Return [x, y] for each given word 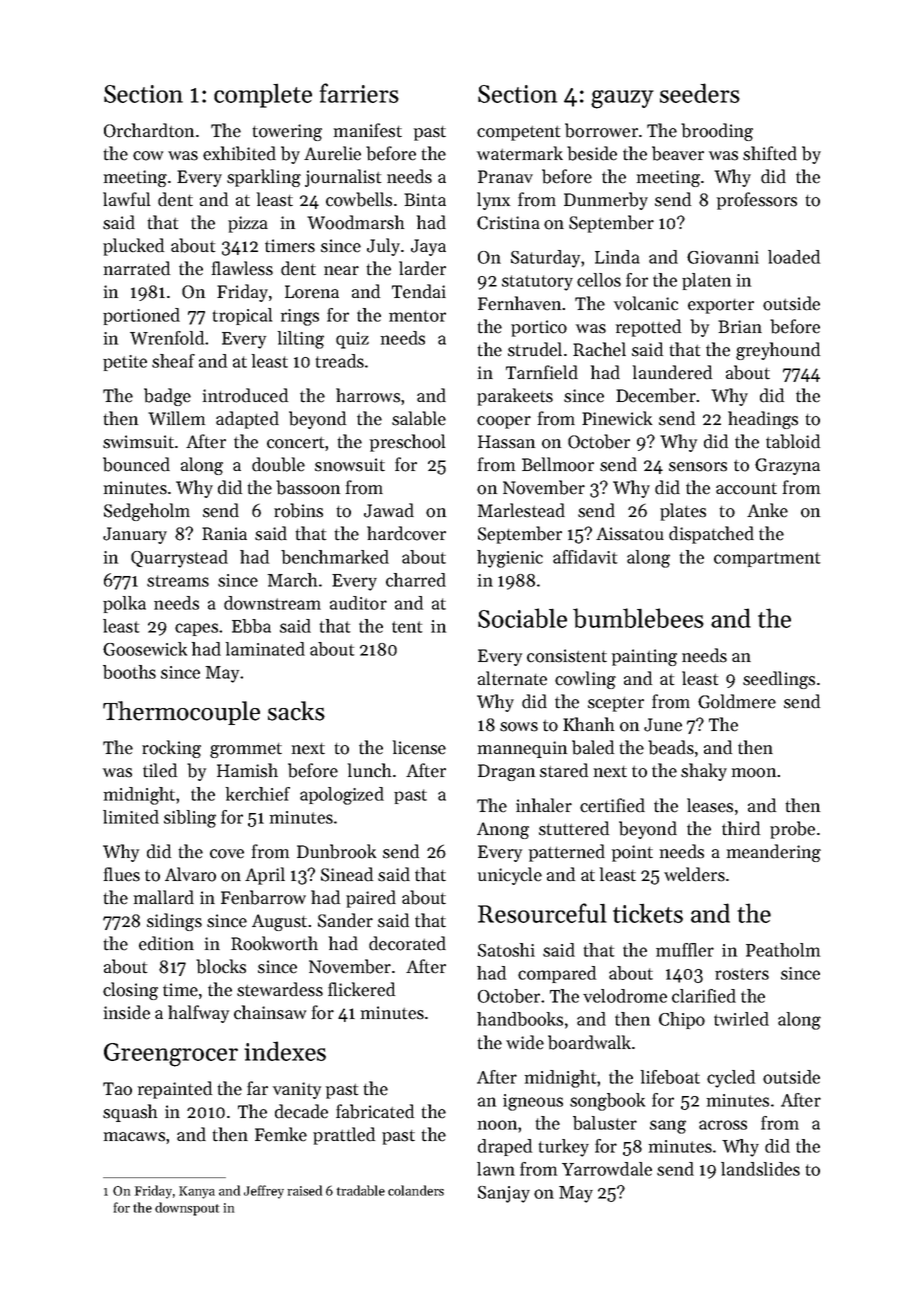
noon [497, 1125]
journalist [343, 178]
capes [196, 629]
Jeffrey [264, 1192]
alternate [512, 678]
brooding [717, 132]
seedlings [779, 680]
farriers [359, 93]
